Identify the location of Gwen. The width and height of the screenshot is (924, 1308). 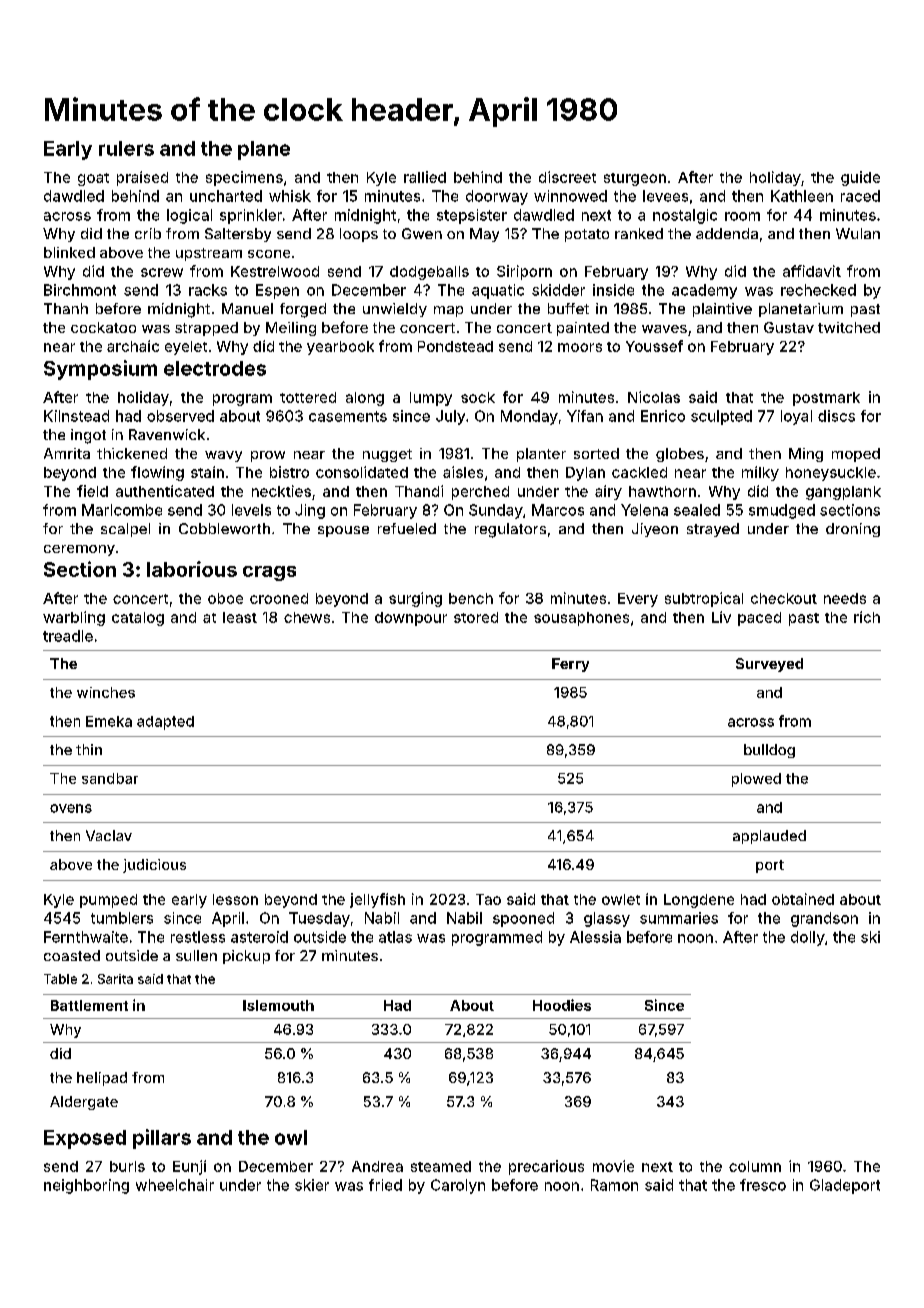
(422, 233).
